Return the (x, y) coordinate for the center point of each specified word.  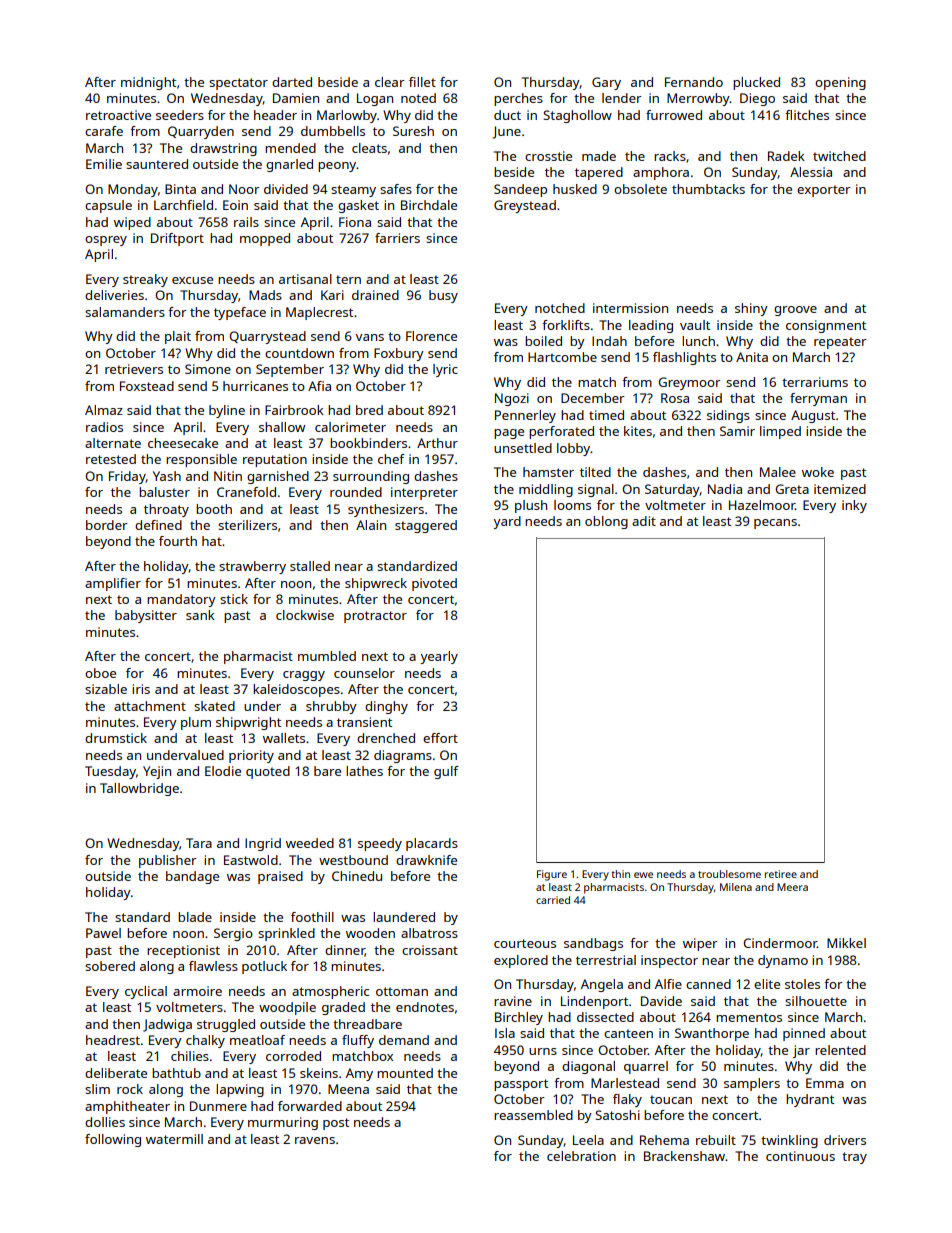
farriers (397, 238)
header (275, 115)
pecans (775, 524)
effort (440, 738)
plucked (756, 83)
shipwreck (376, 584)
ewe (643, 875)
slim (97, 1089)
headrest (113, 1040)
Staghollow (577, 116)
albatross (429, 933)
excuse (192, 280)
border (107, 525)
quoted (268, 772)
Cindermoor (780, 943)
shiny (751, 309)
